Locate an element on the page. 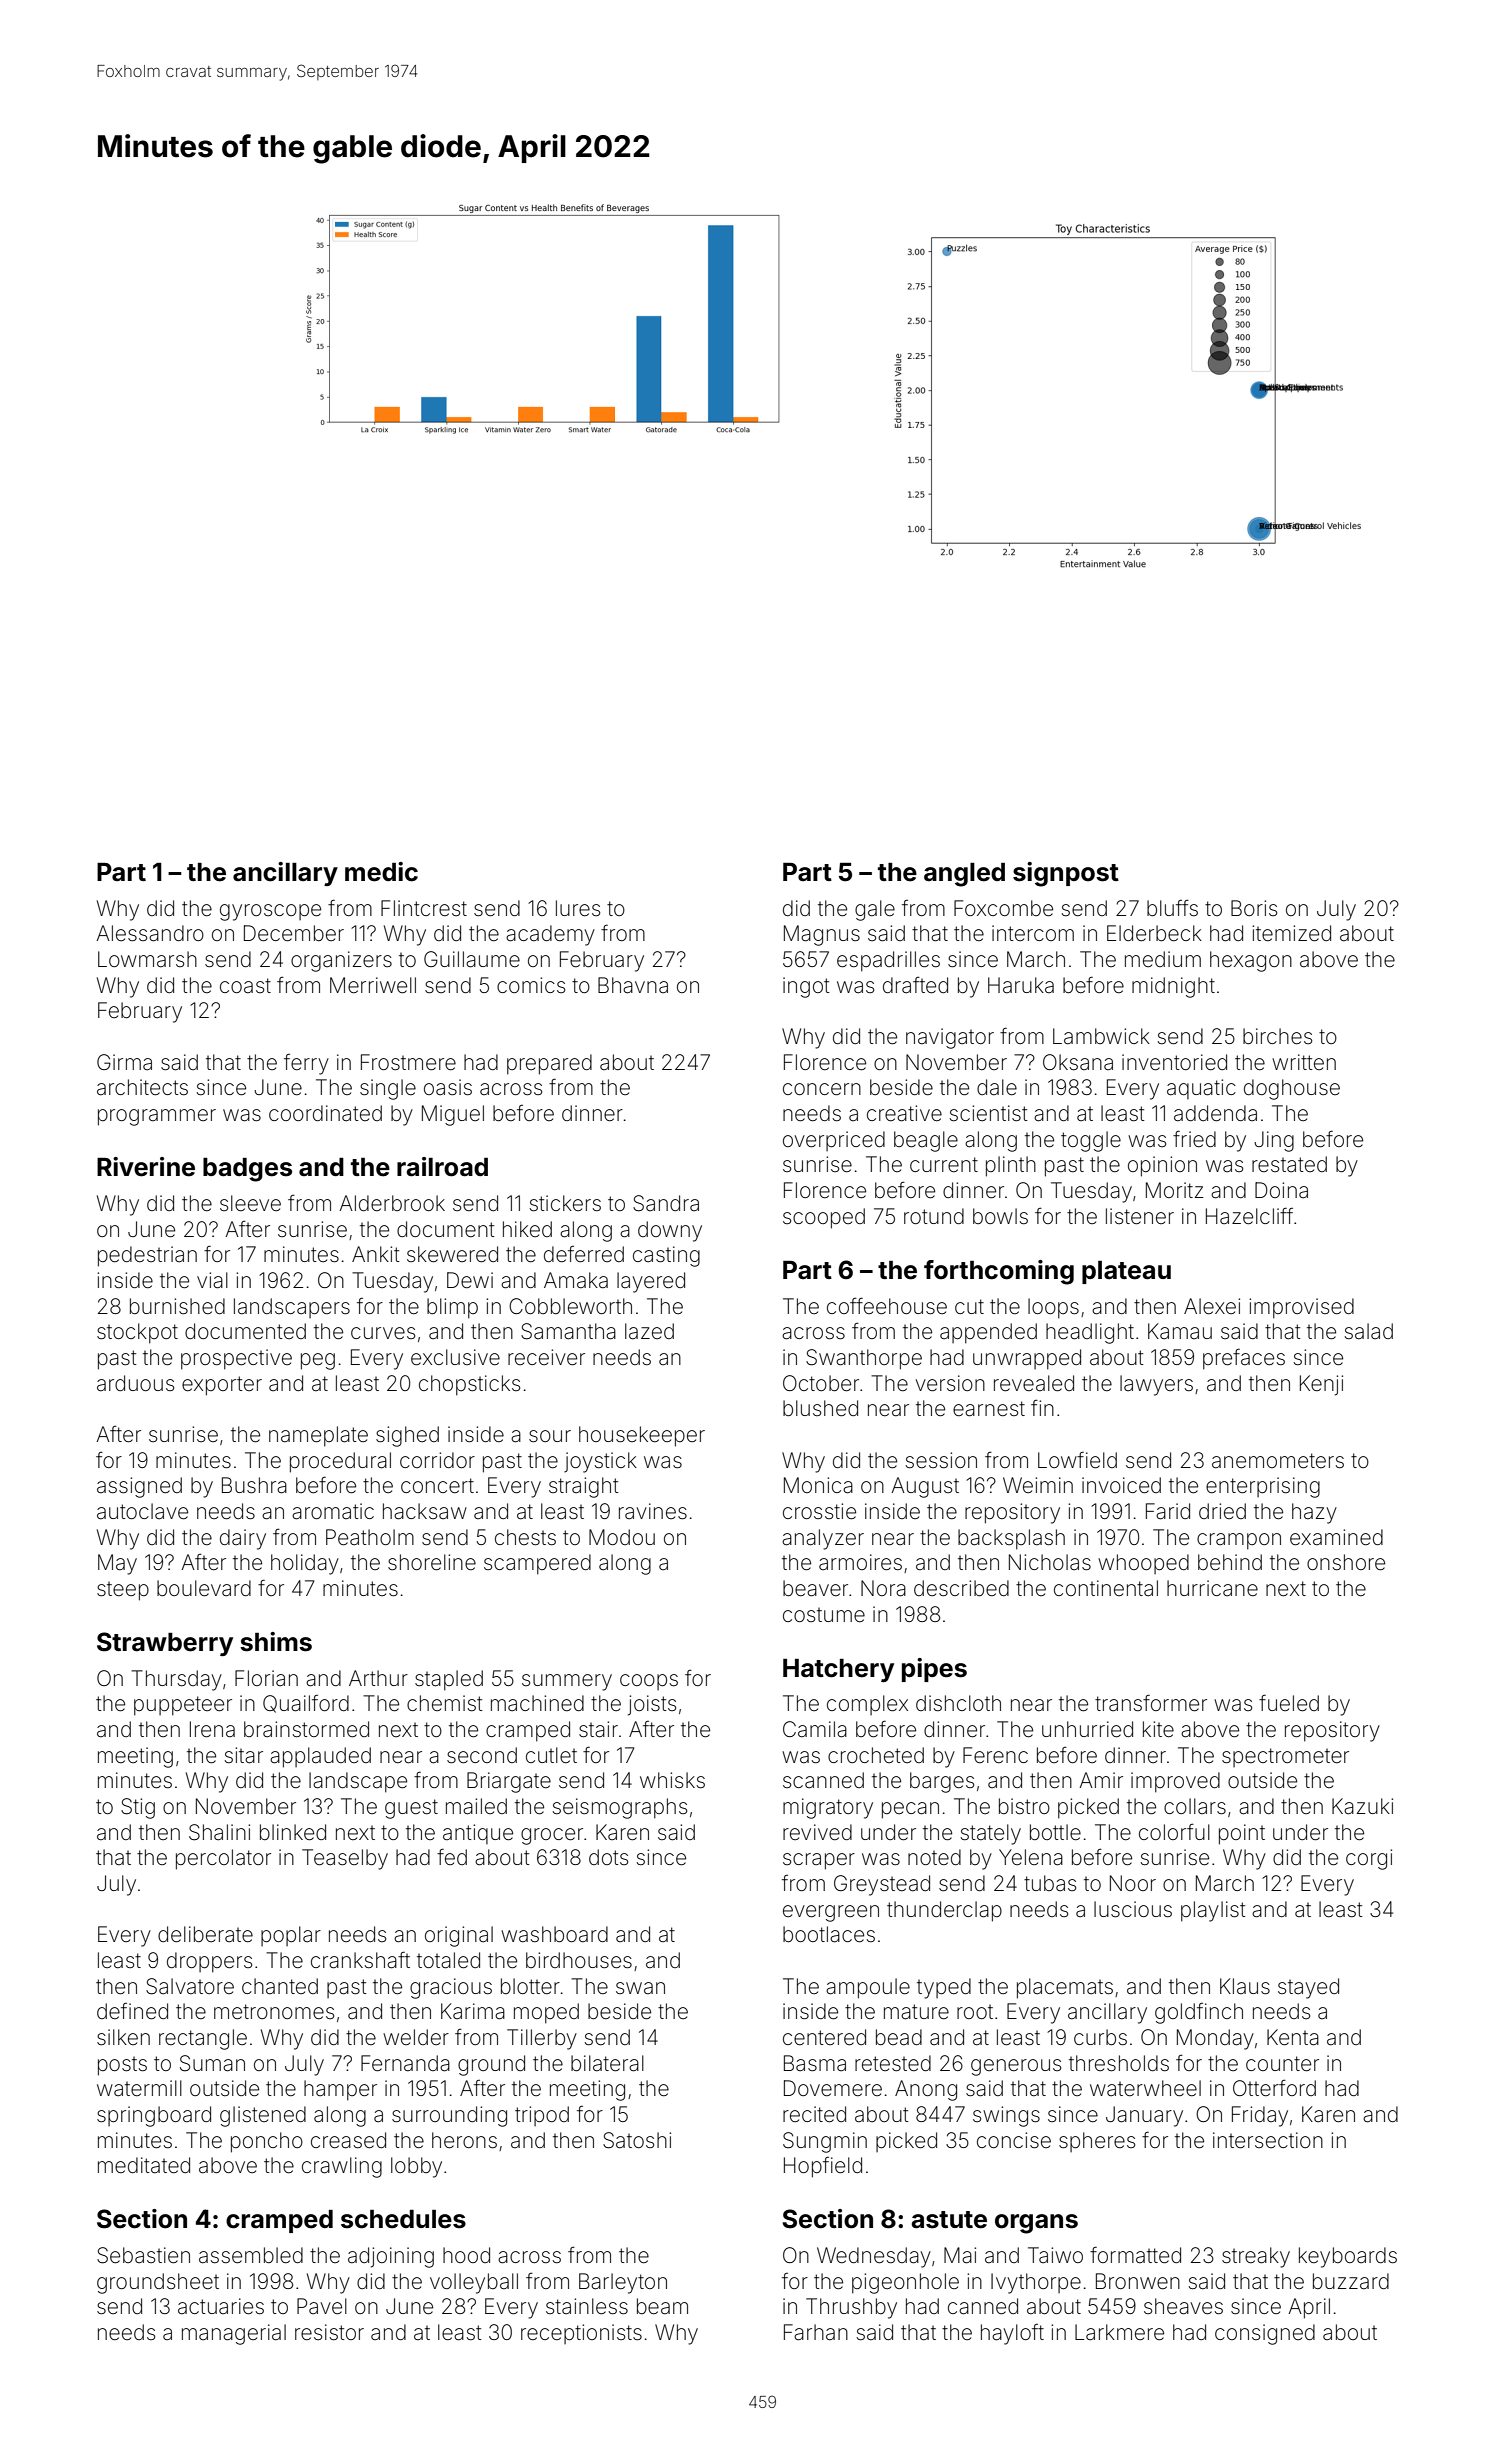  Kenji is located at coordinates (1321, 1385).
